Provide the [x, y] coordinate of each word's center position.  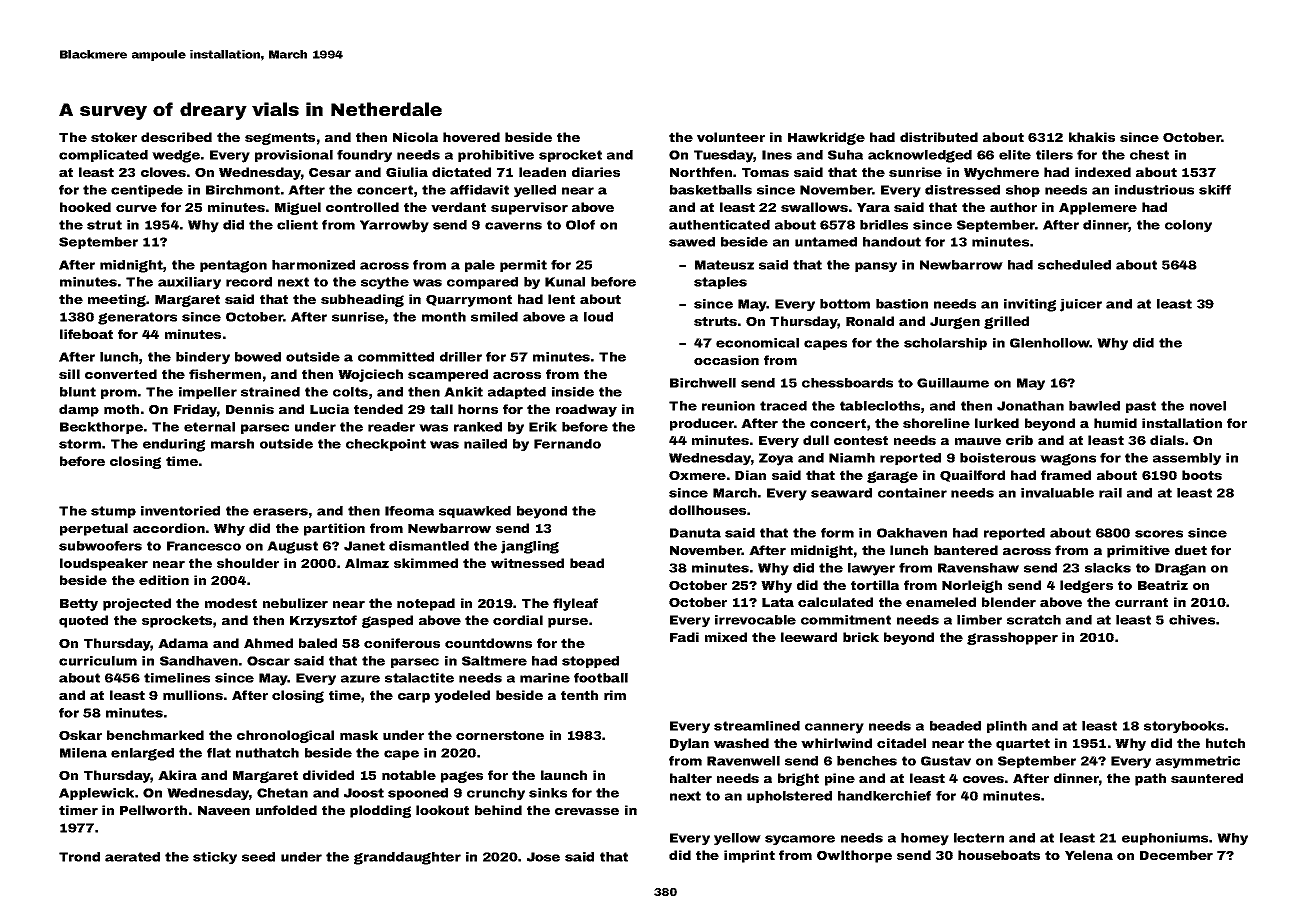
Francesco [204, 546]
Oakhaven [912, 533]
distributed [939, 137]
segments [280, 139]
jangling [530, 547]
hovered [471, 137]
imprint [749, 856]
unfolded [286, 810]
